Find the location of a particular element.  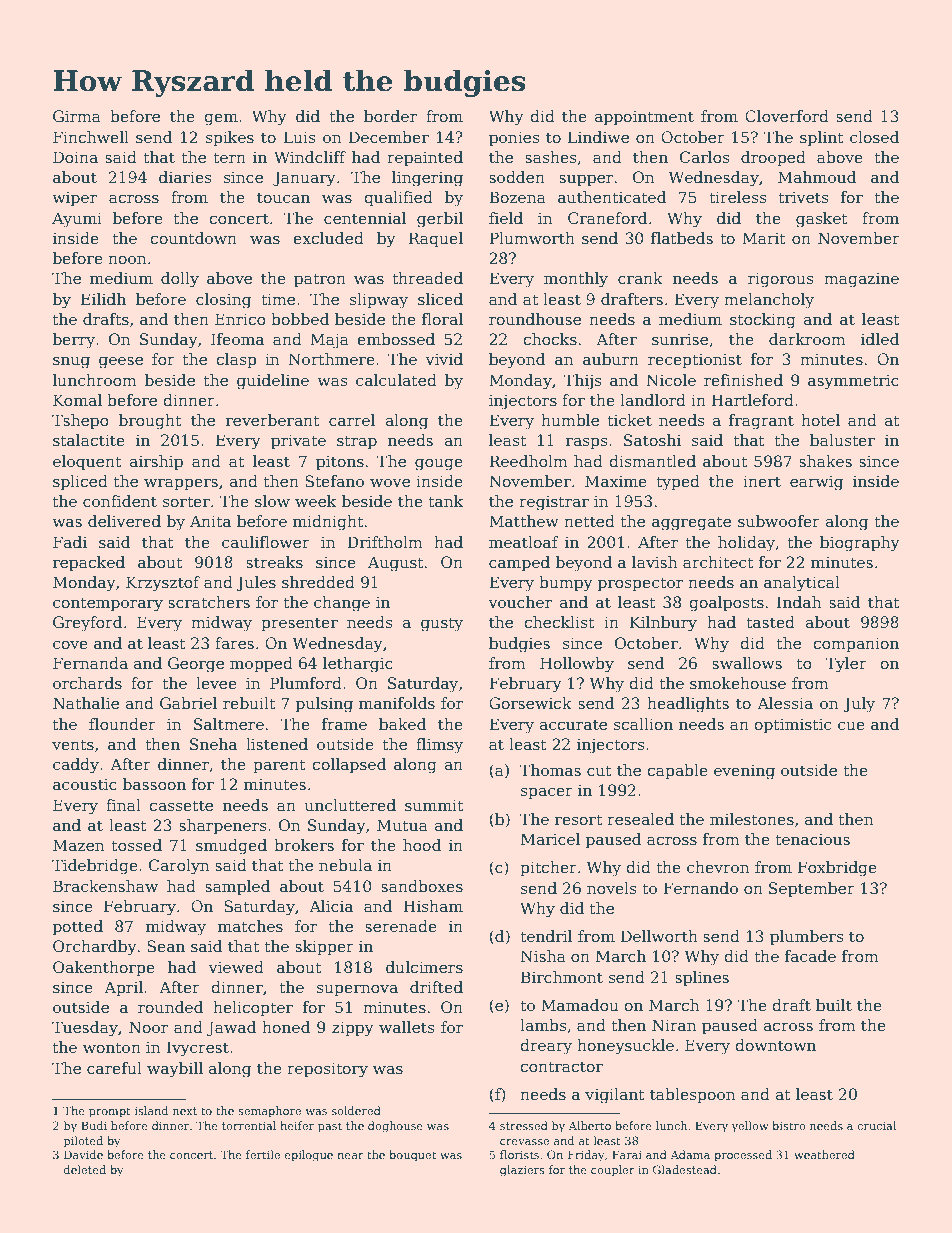

wallets is located at coordinates (407, 1027).
